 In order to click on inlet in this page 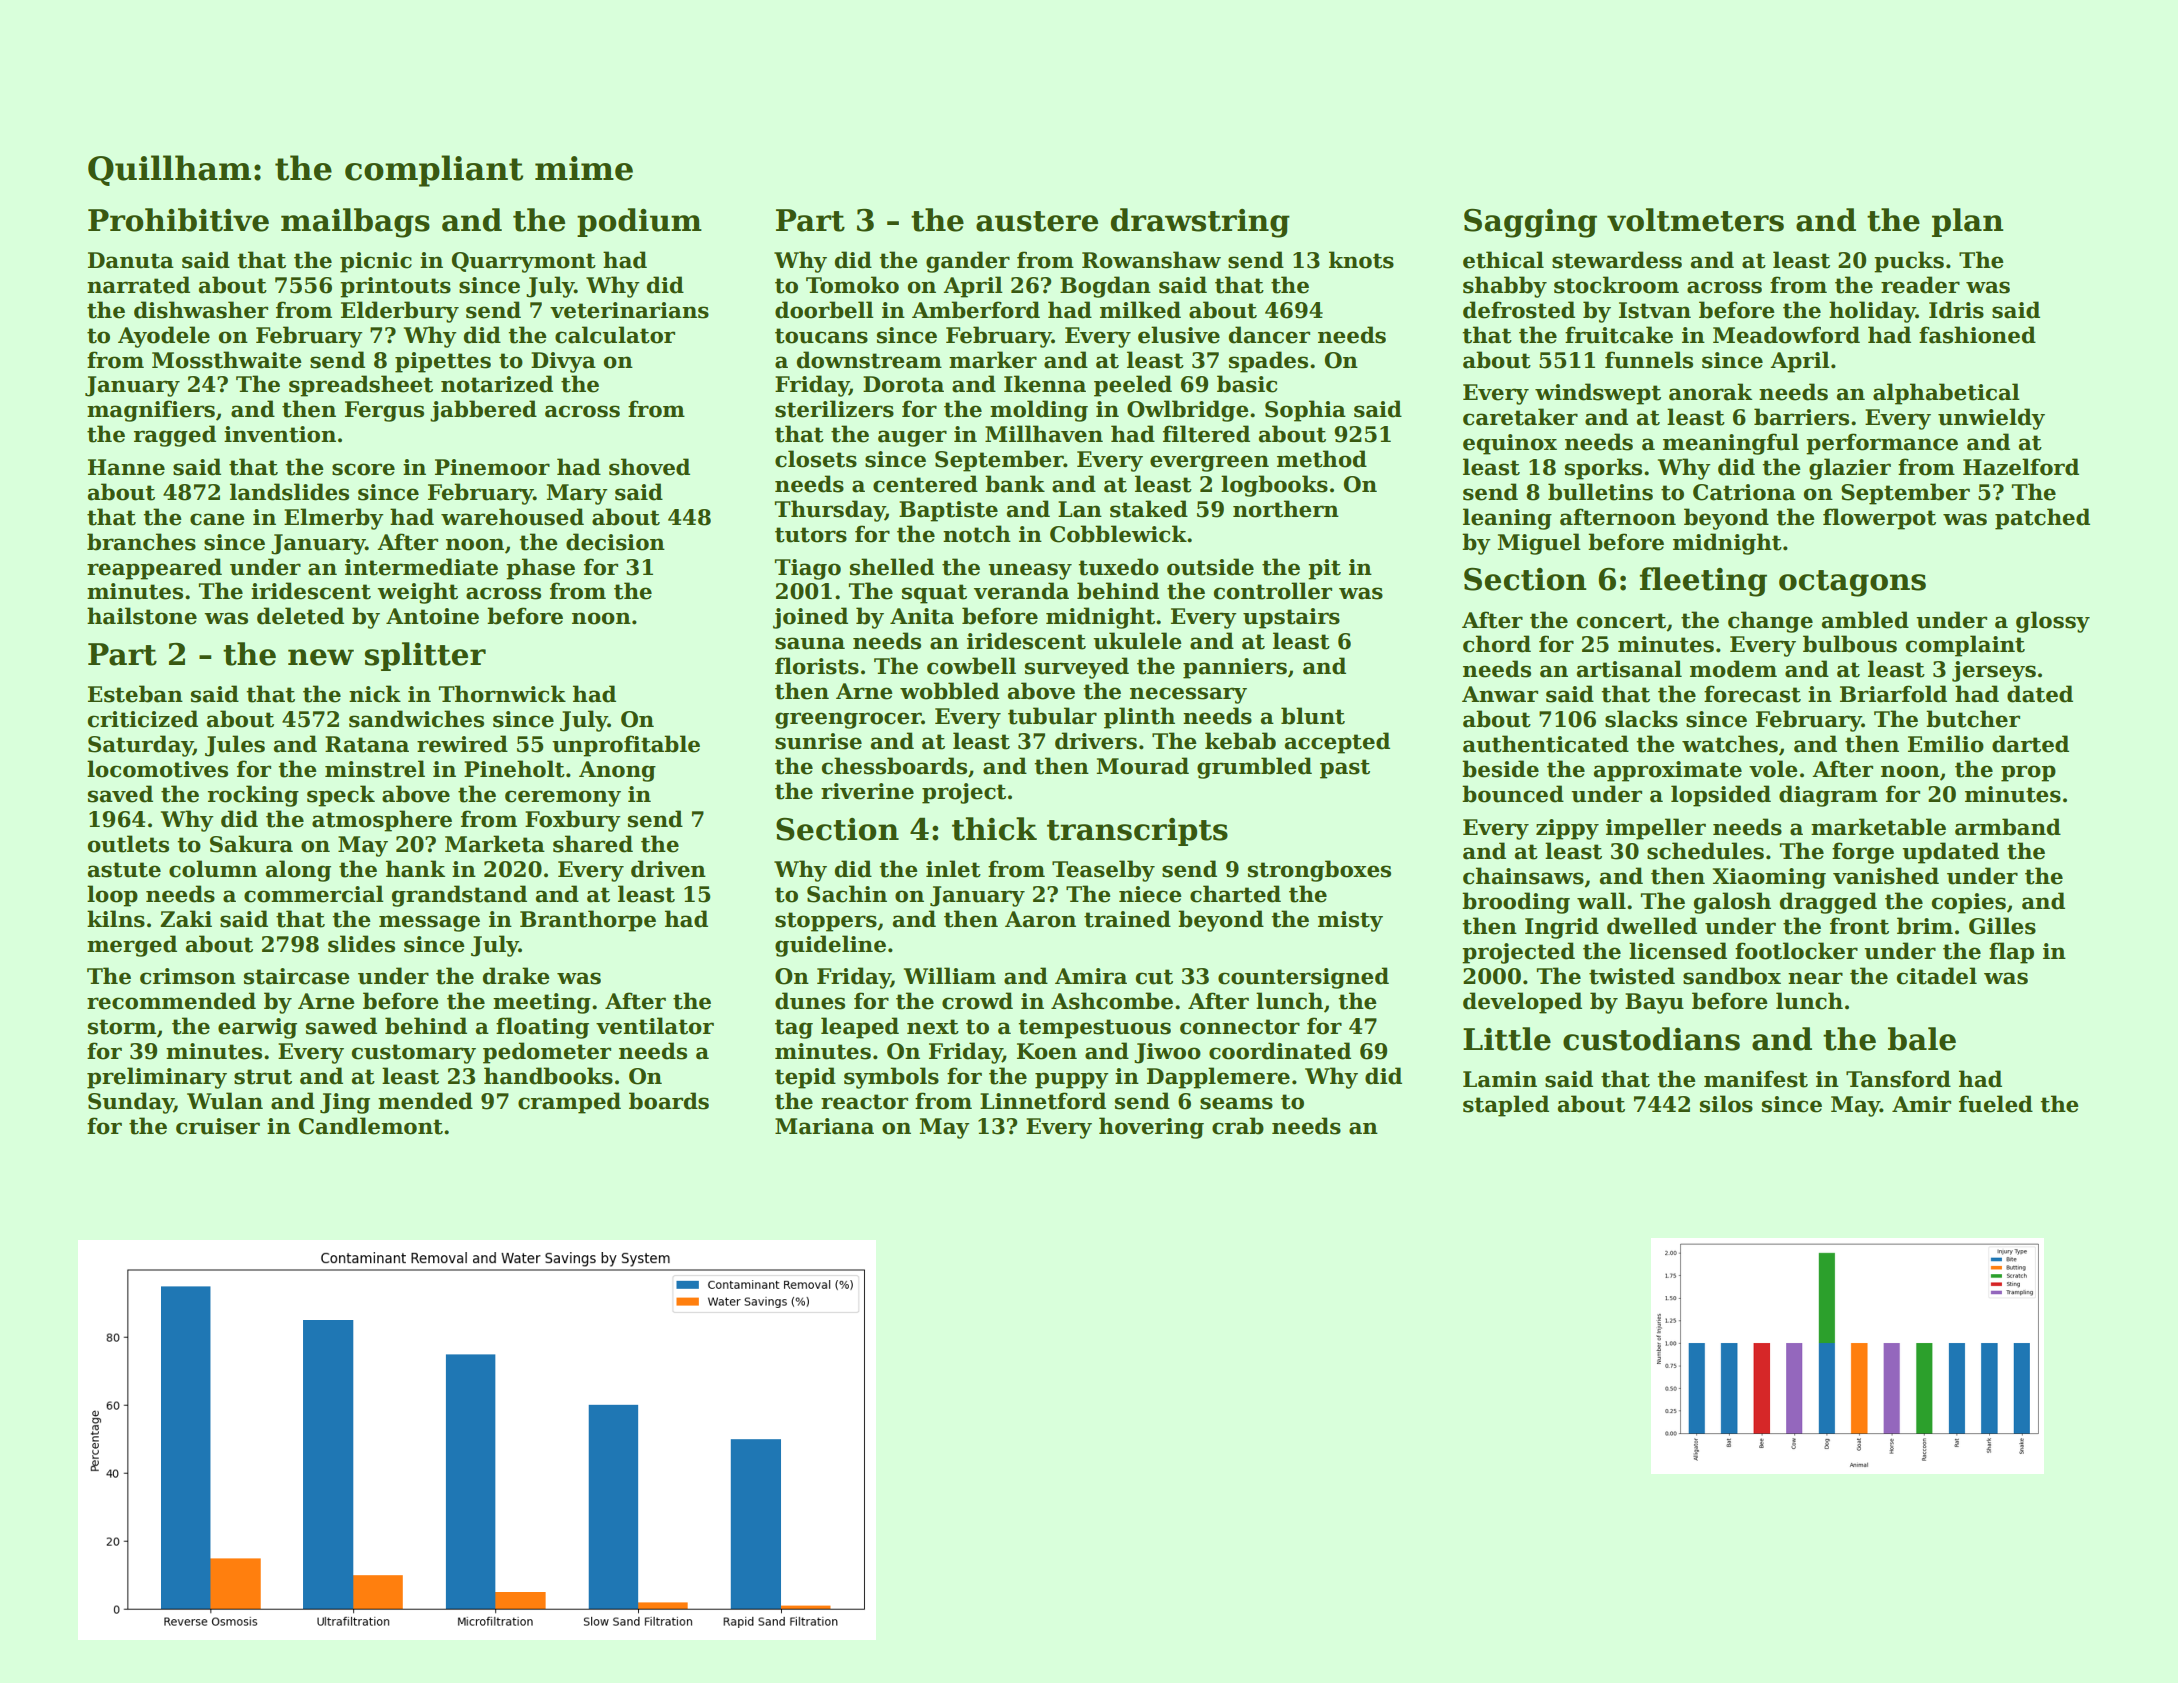, I will do `click(953, 869)`.
